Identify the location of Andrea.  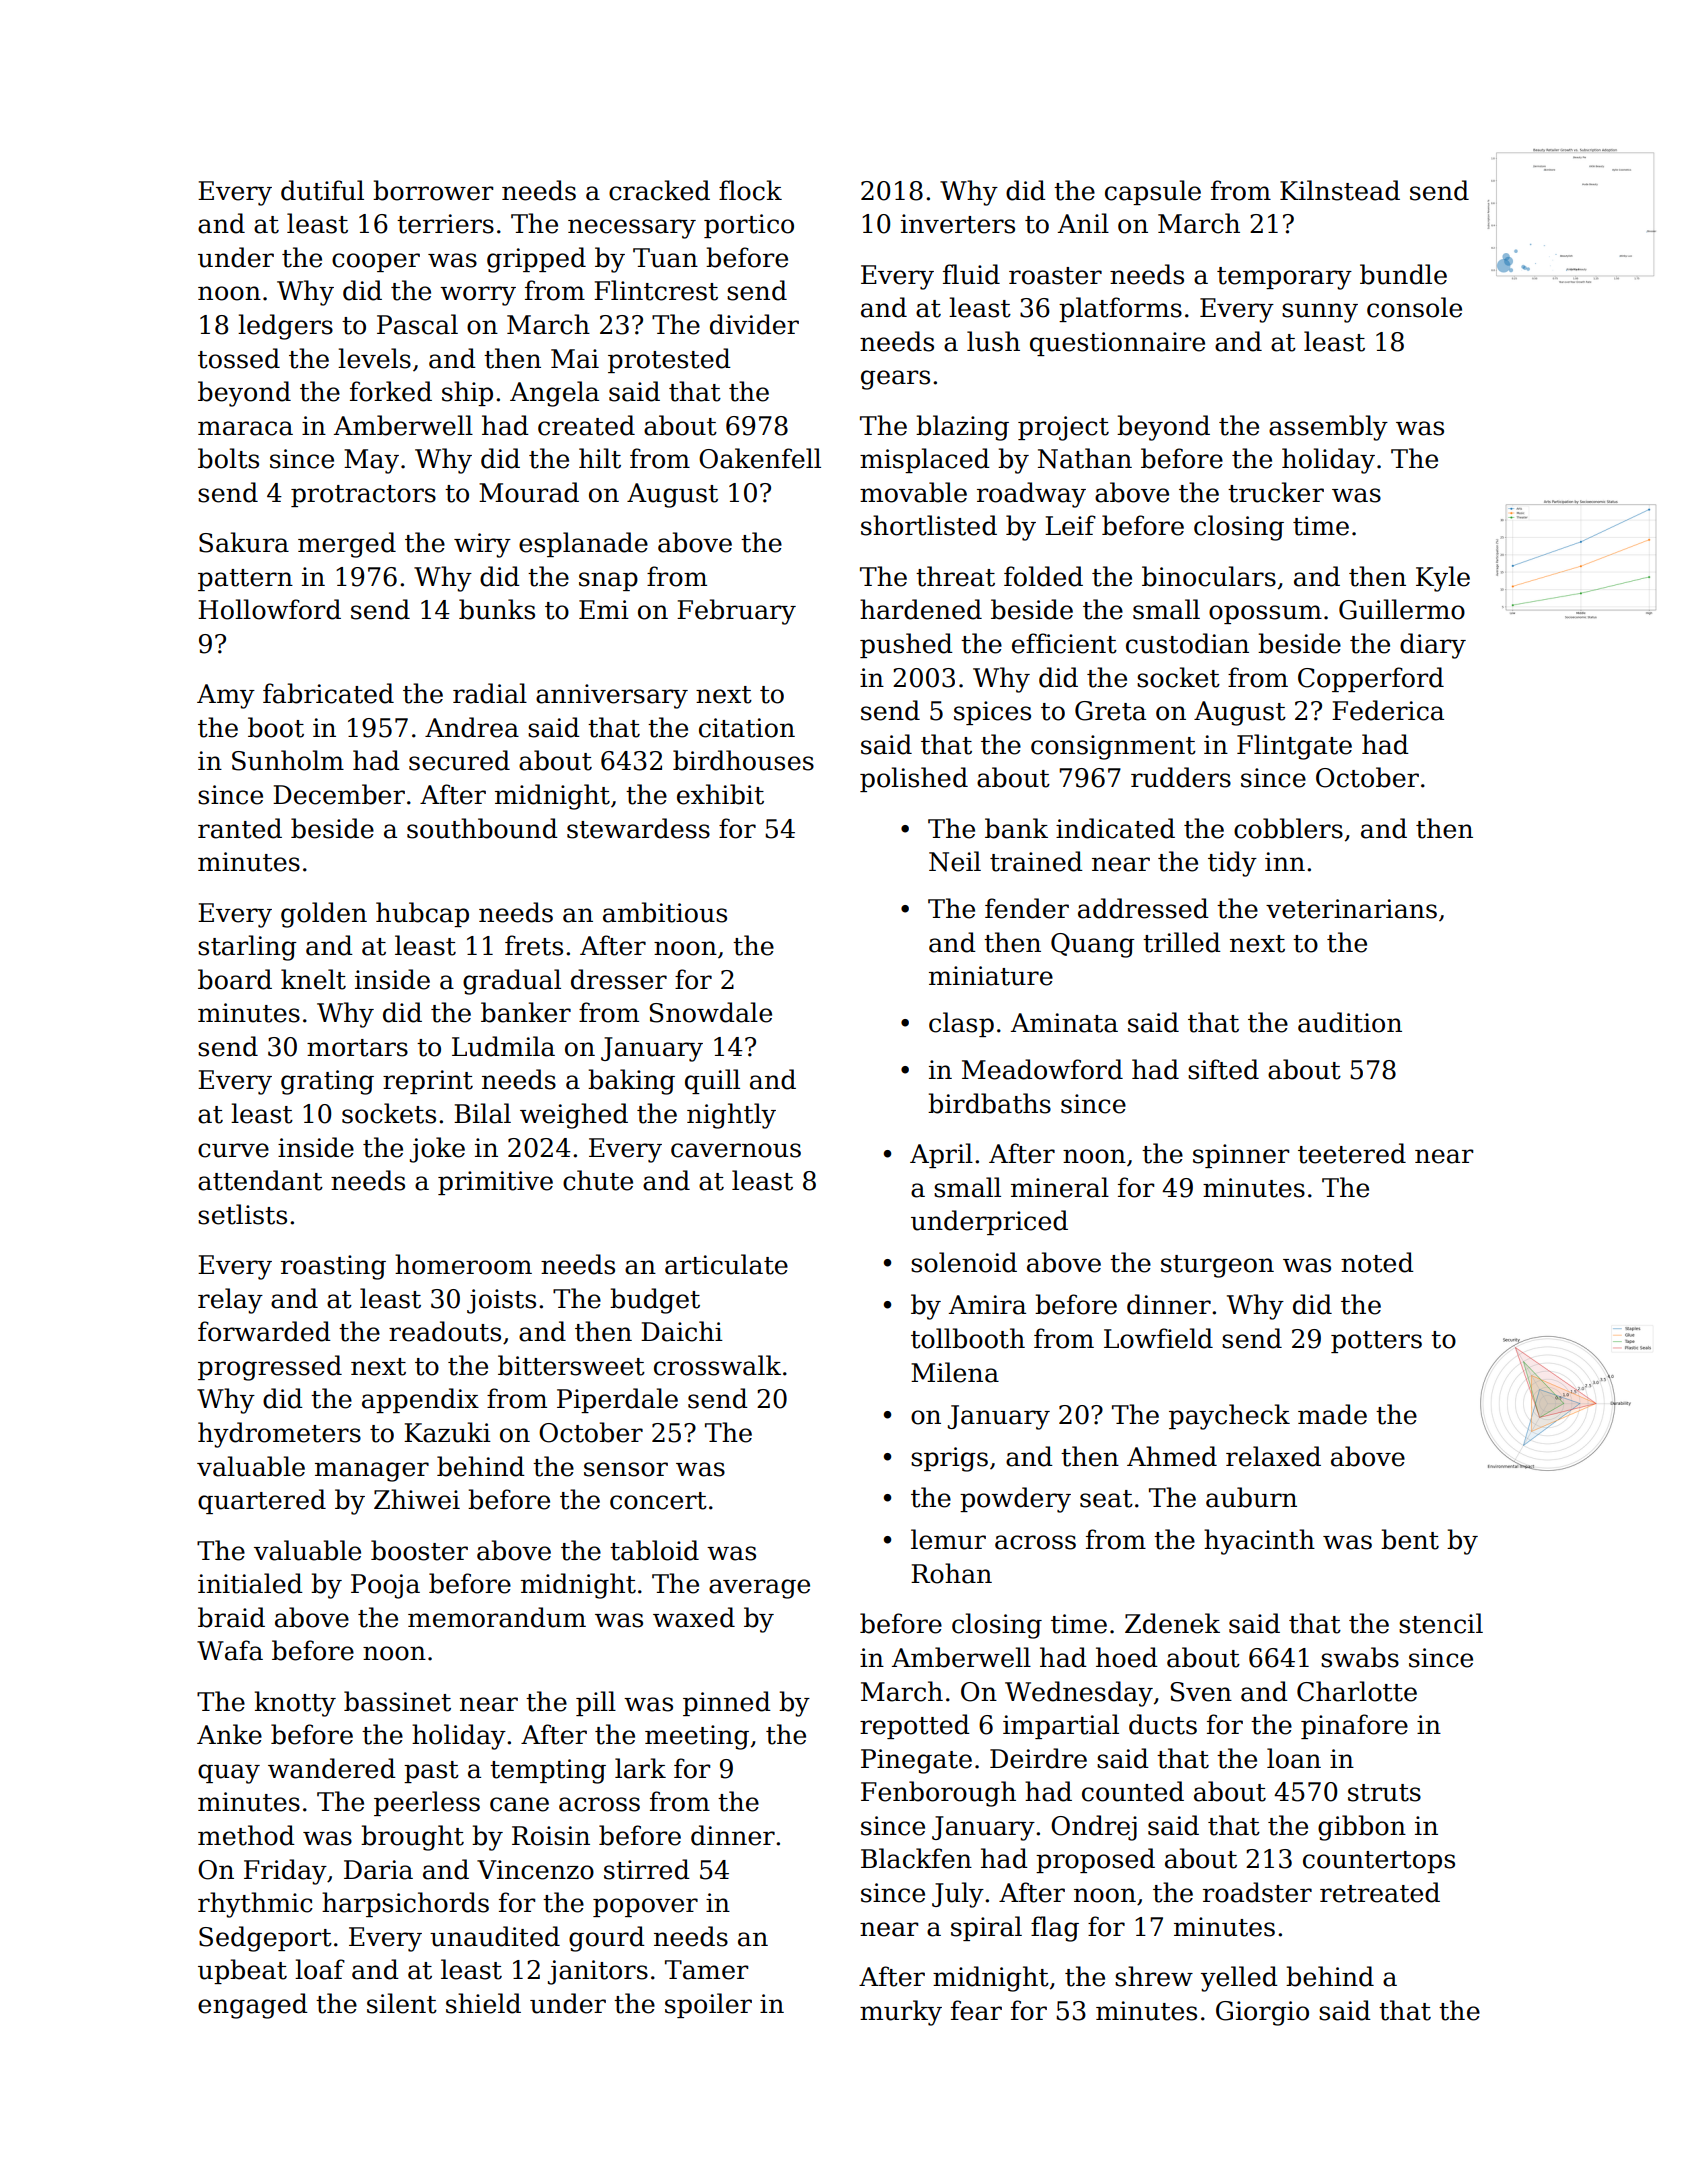
(472, 727).
